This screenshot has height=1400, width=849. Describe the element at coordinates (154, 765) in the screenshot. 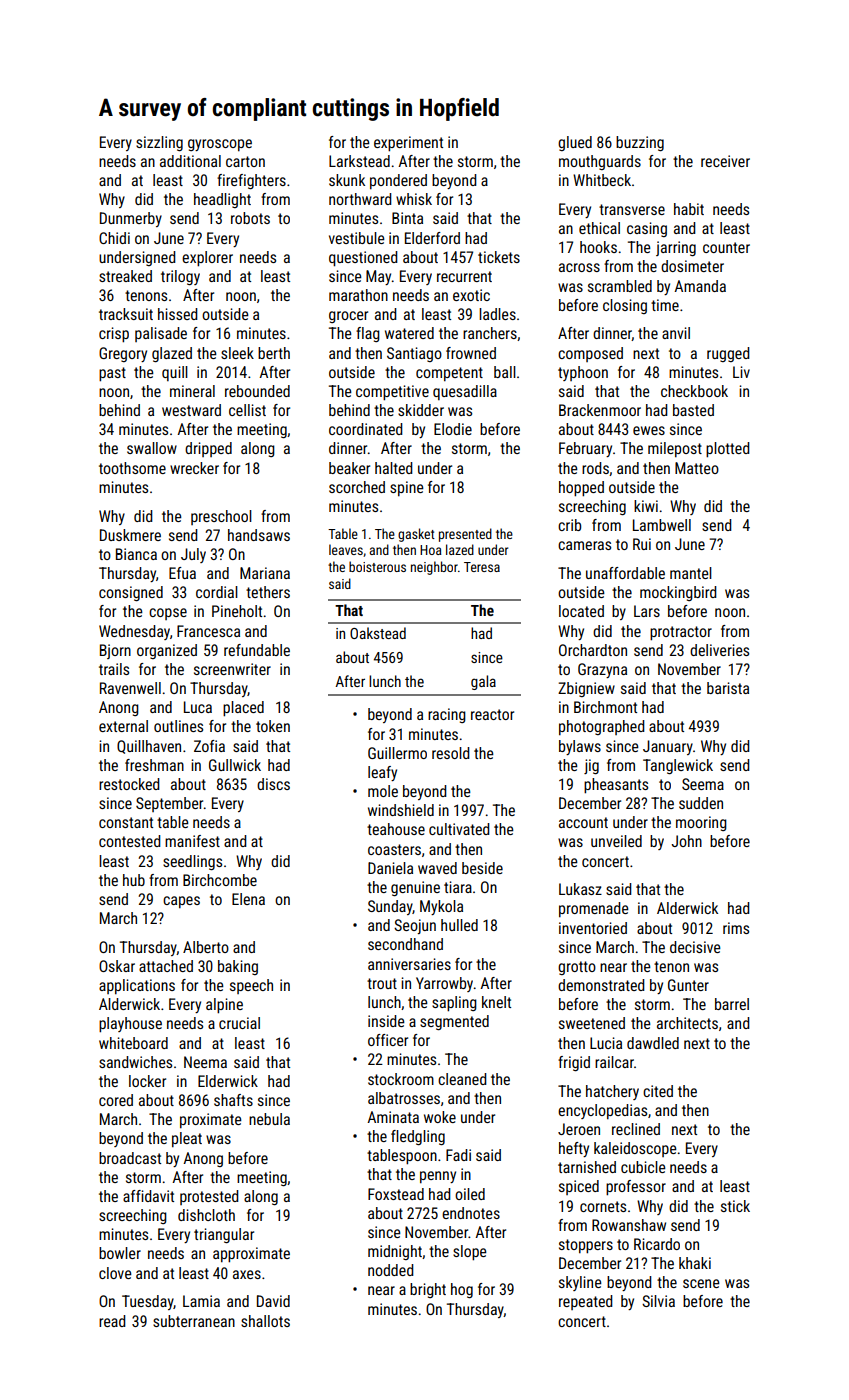

I see `freshman` at that location.
